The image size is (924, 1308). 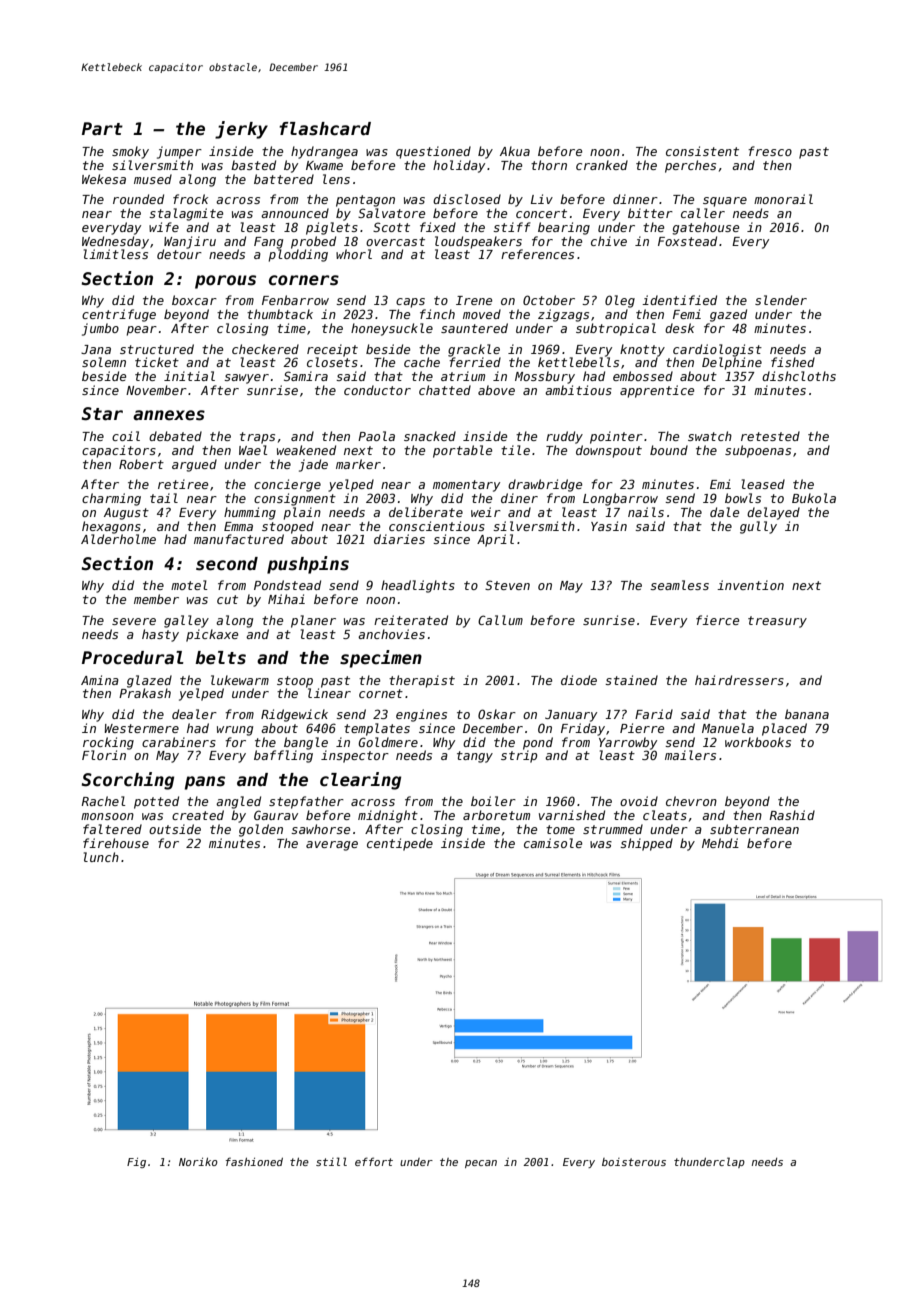 What do you see at coordinates (268, 243) in the screenshot?
I see `Fang` at bounding box center [268, 243].
